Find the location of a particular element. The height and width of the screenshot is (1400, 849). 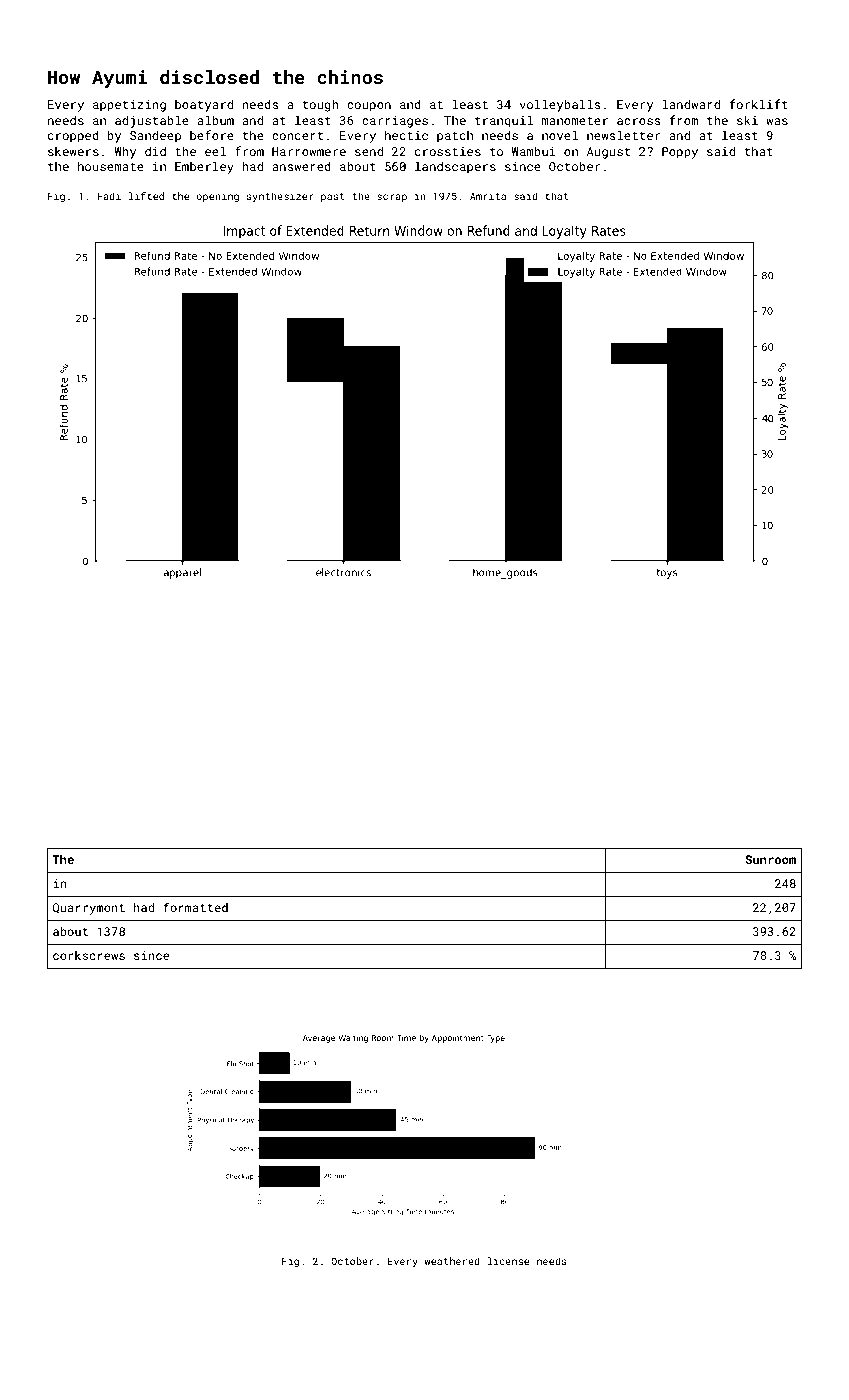

corkscrews is located at coordinates (89, 955).
